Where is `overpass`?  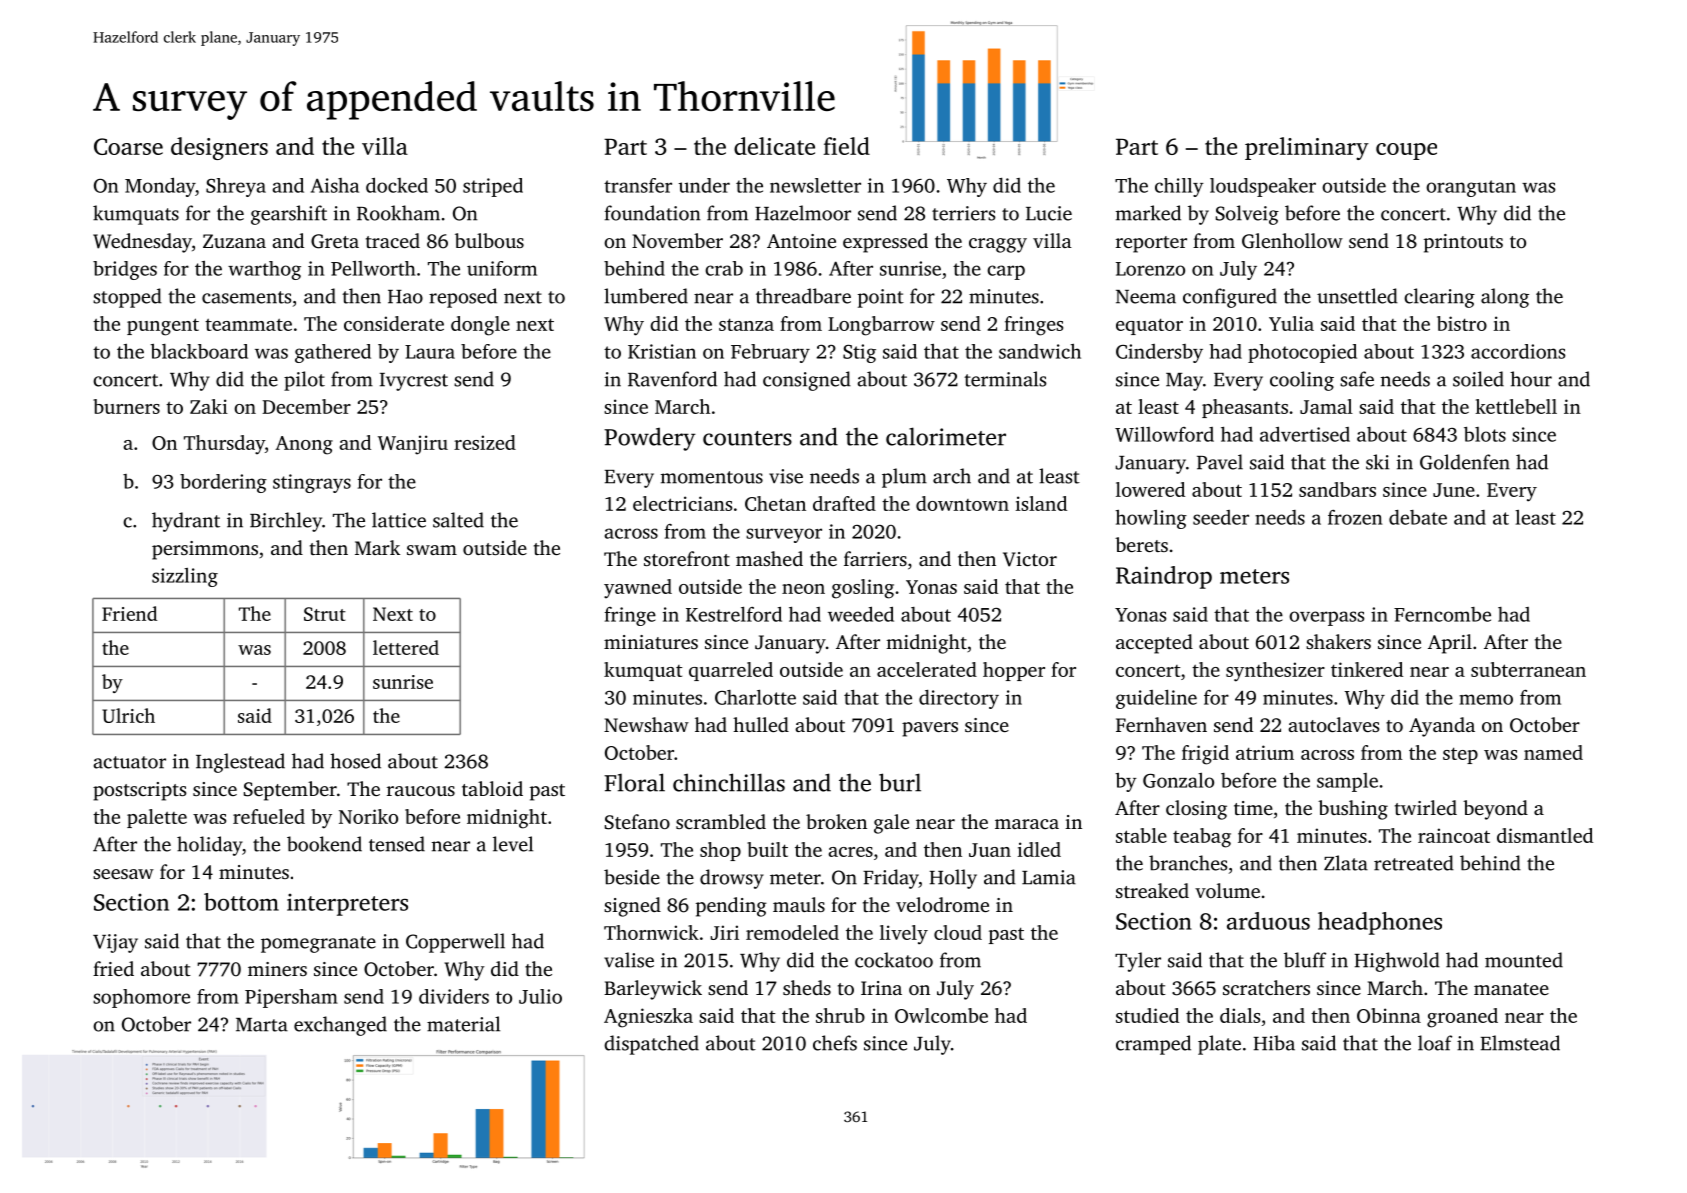
overpass is located at coordinates (1326, 618).
